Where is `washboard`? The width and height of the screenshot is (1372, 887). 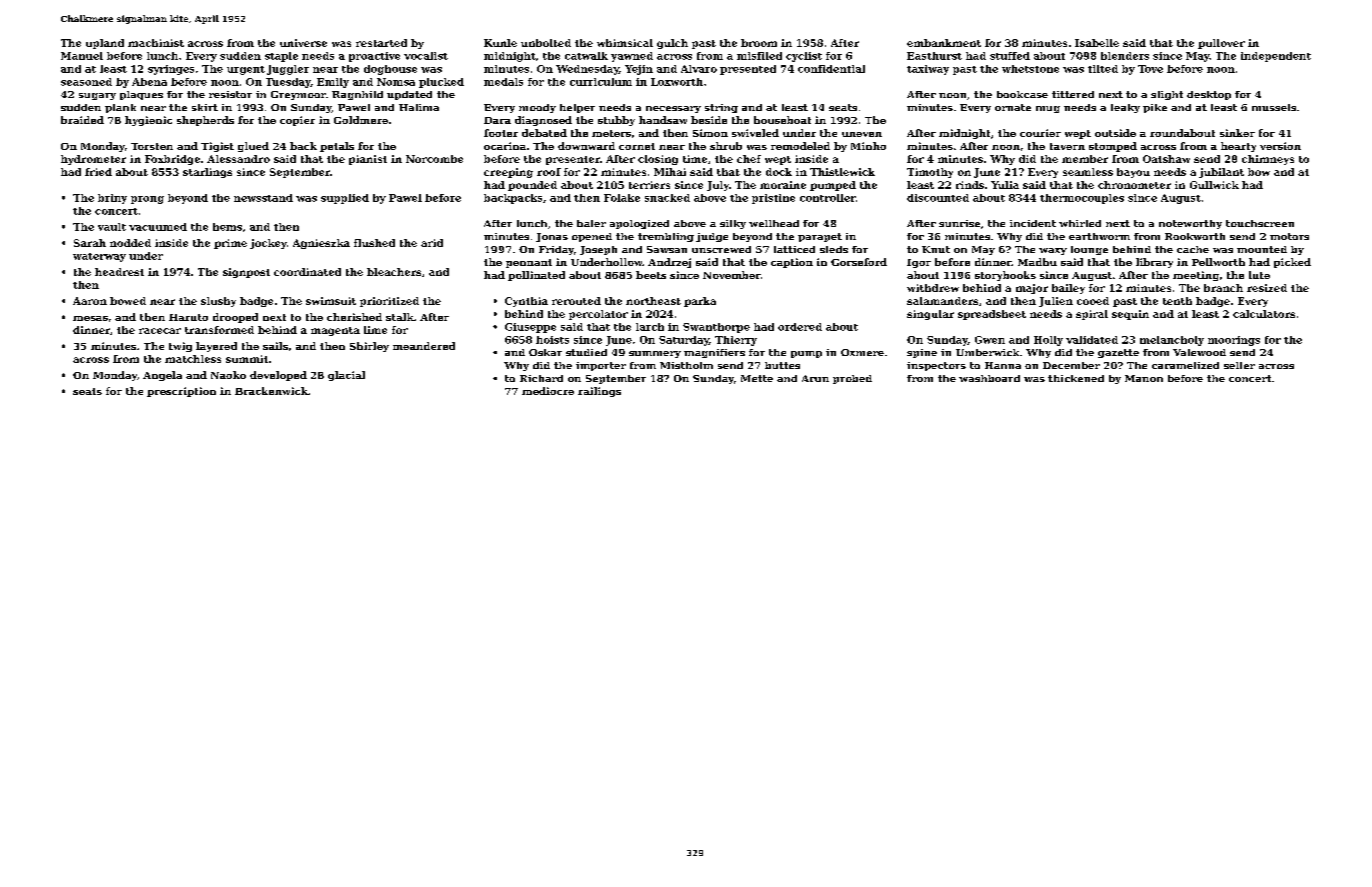
washboard is located at coordinates (989, 378).
